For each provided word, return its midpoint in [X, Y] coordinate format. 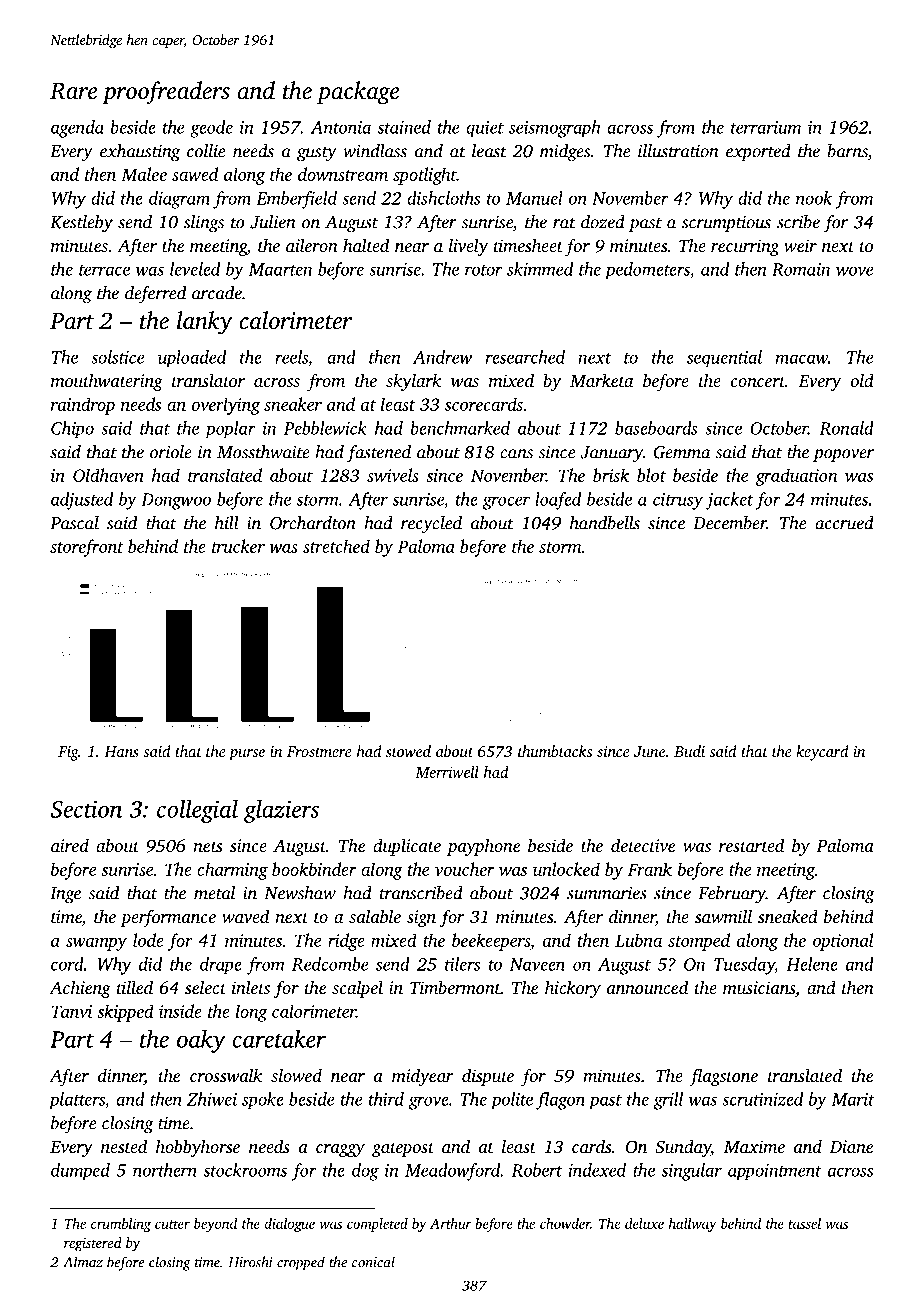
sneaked [788, 916]
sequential [724, 358]
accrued [844, 523]
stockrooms [245, 1170]
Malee [144, 174]
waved [245, 916]
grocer [506, 503]
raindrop [83, 406]
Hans [121, 751]
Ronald [847, 428]
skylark [413, 382]
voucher [464, 869]
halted [366, 245]
